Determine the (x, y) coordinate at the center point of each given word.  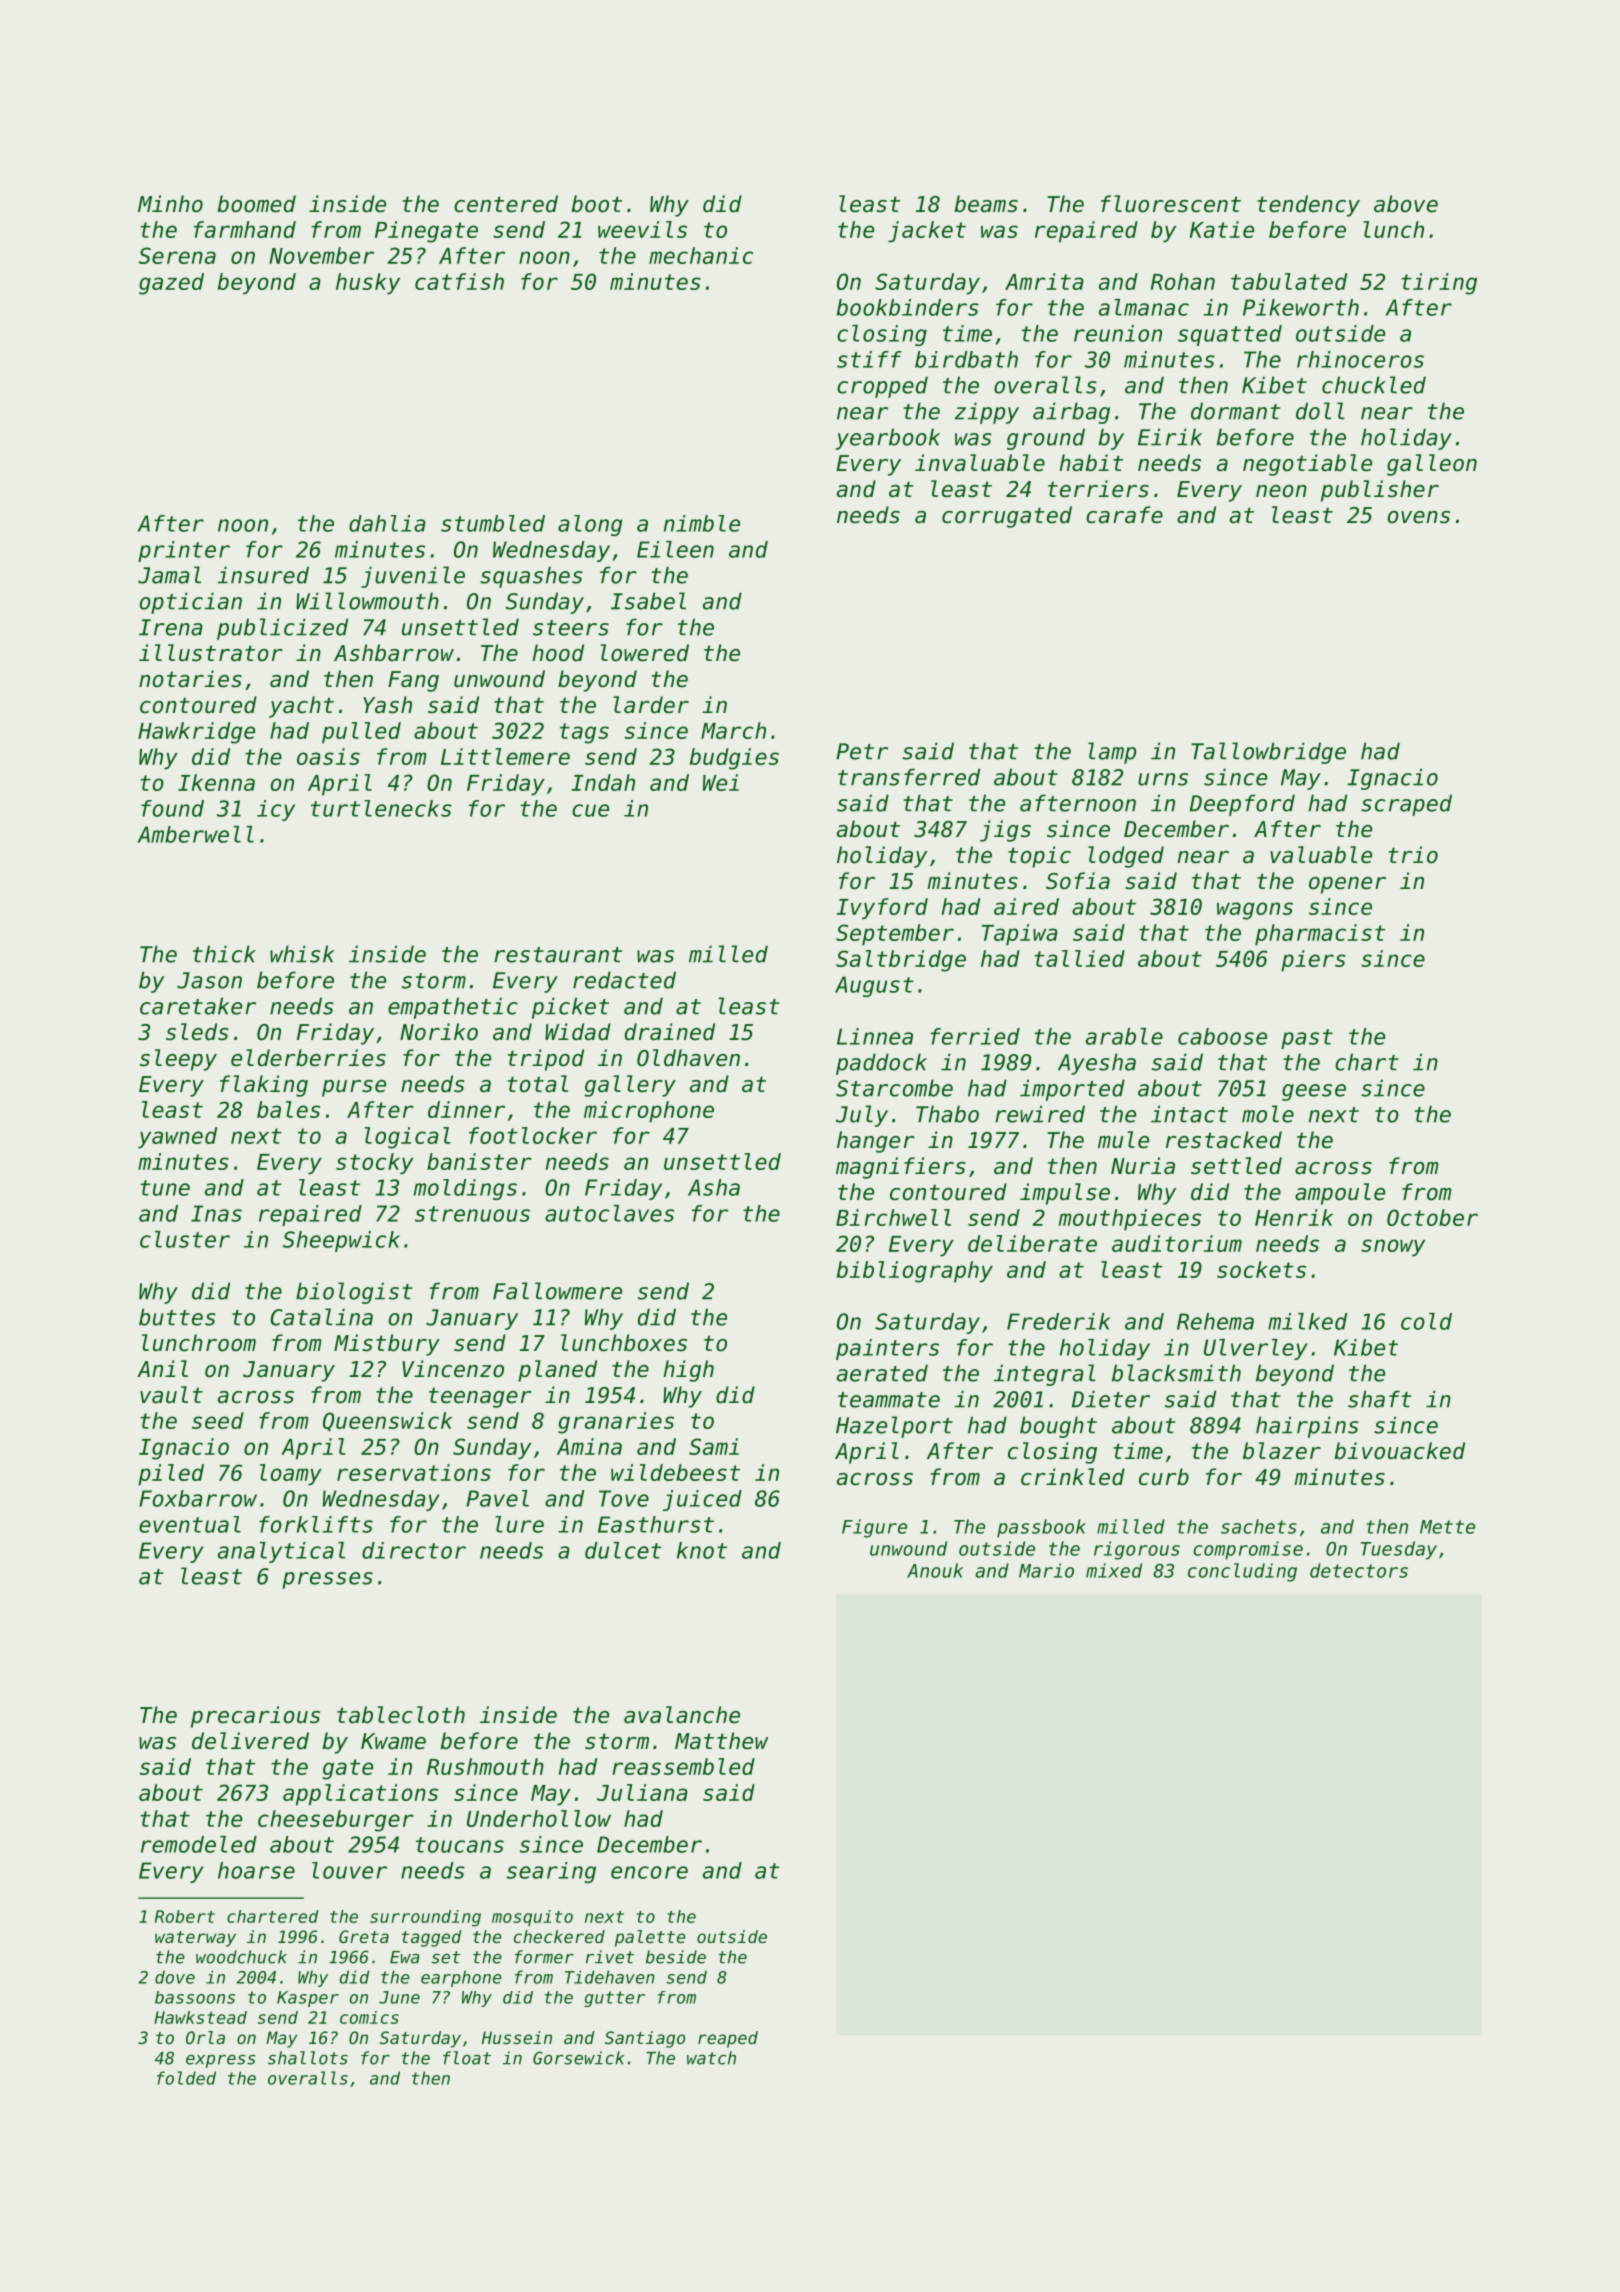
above (1406, 204)
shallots (308, 2058)
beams (986, 204)
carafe (1124, 515)
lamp (1112, 753)
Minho (170, 204)
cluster (185, 1239)
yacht (301, 707)
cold (1426, 1321)
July (862, 1116)
